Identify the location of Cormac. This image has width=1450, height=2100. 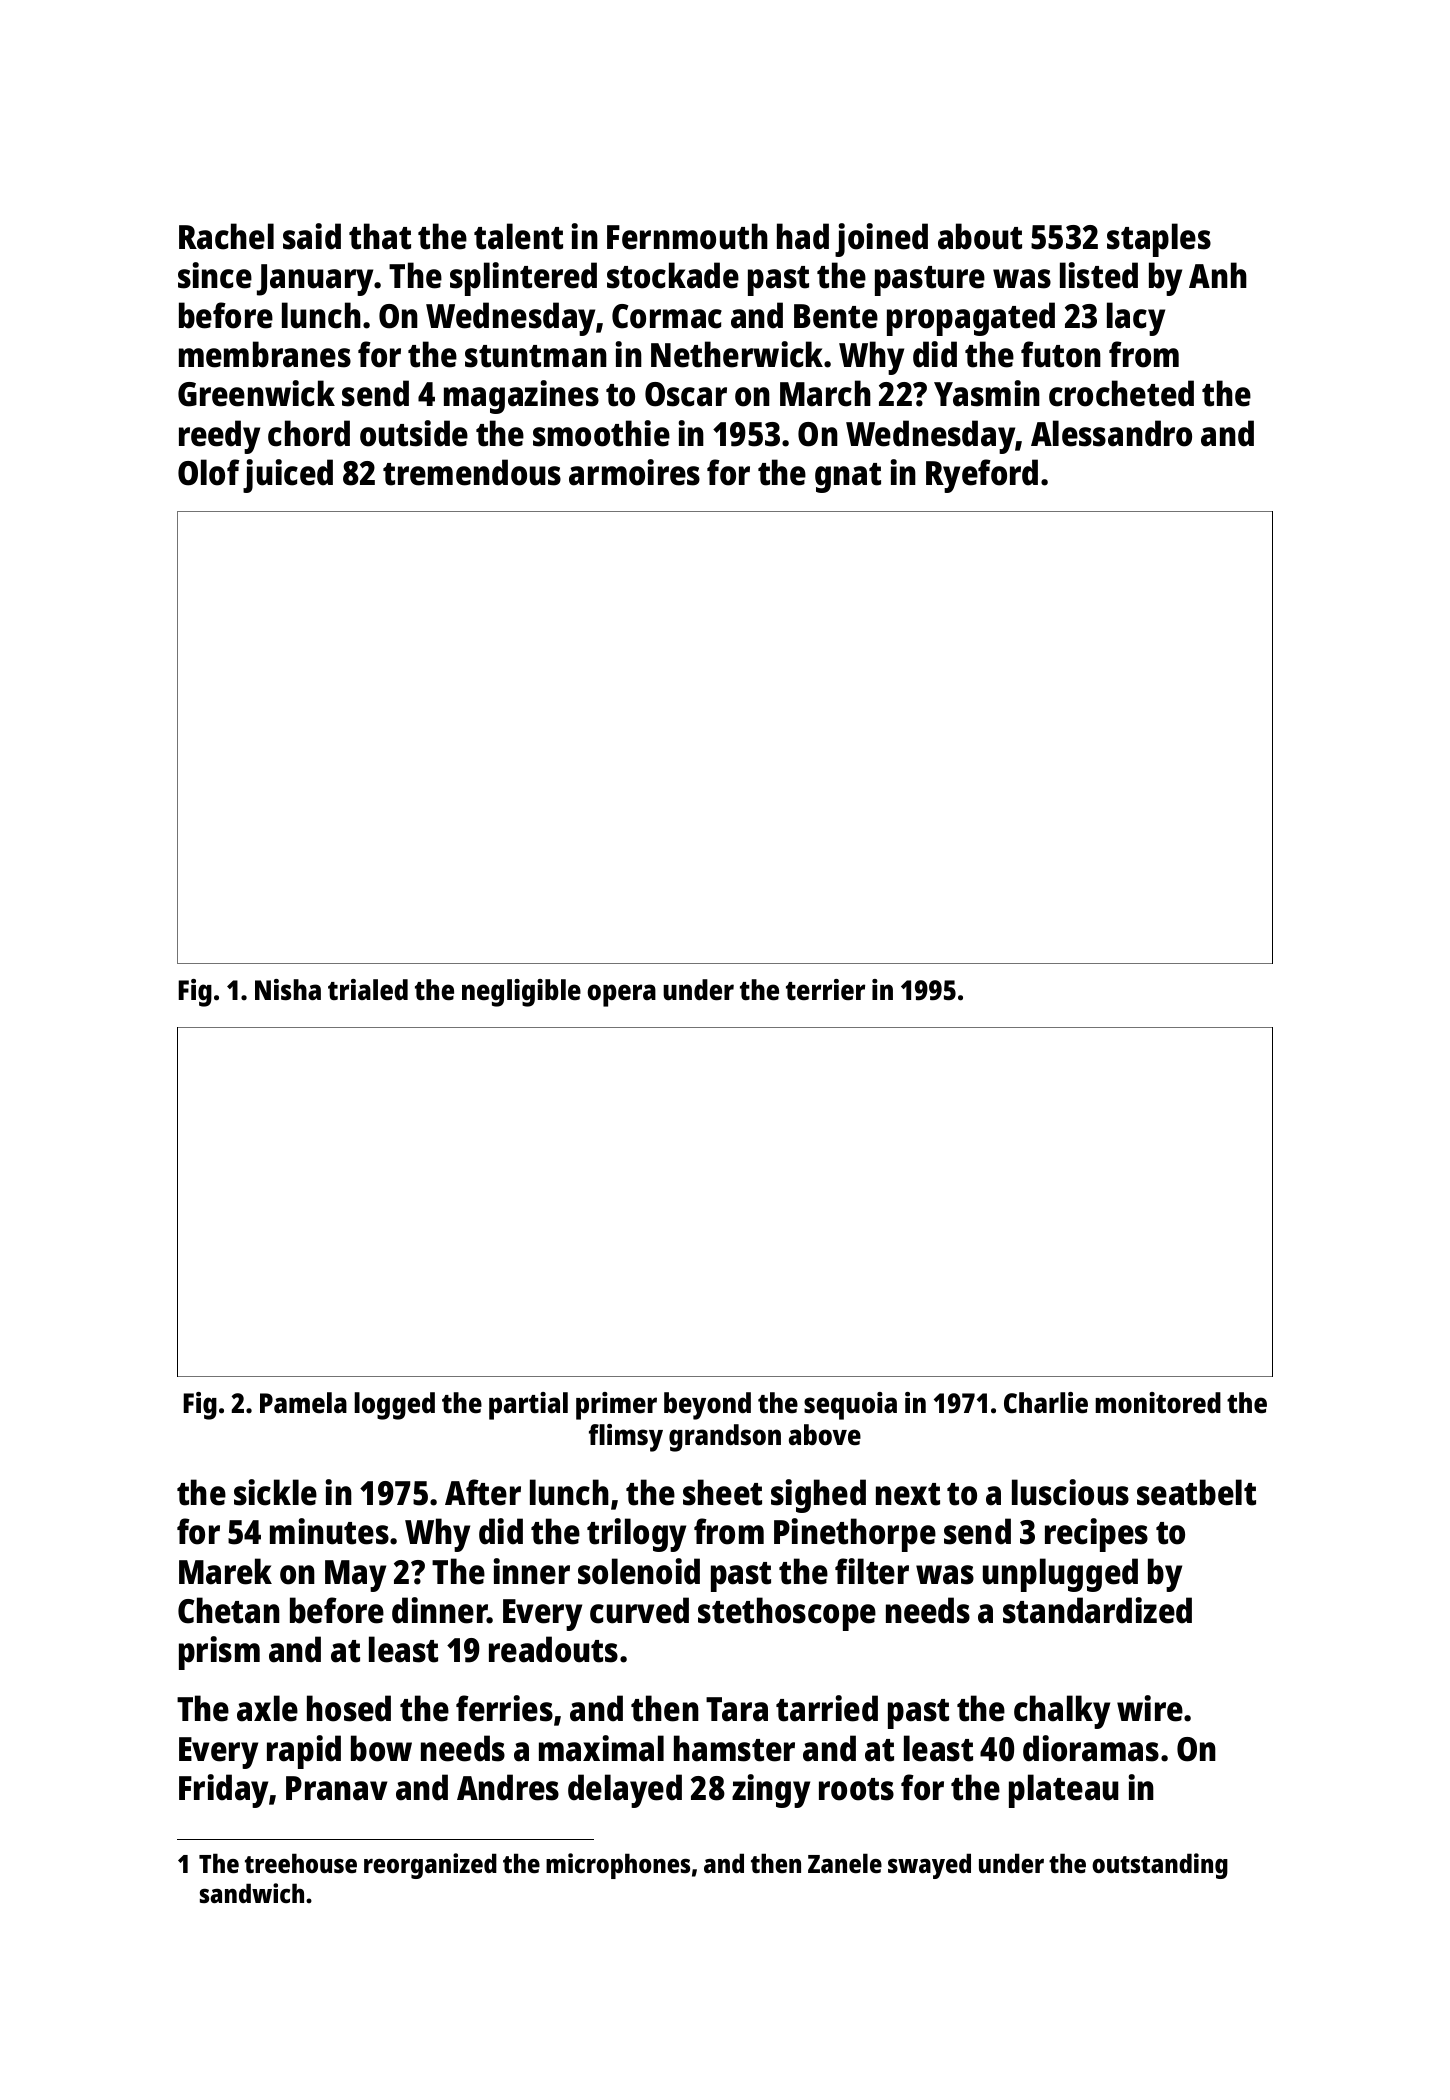
(667, 316).
